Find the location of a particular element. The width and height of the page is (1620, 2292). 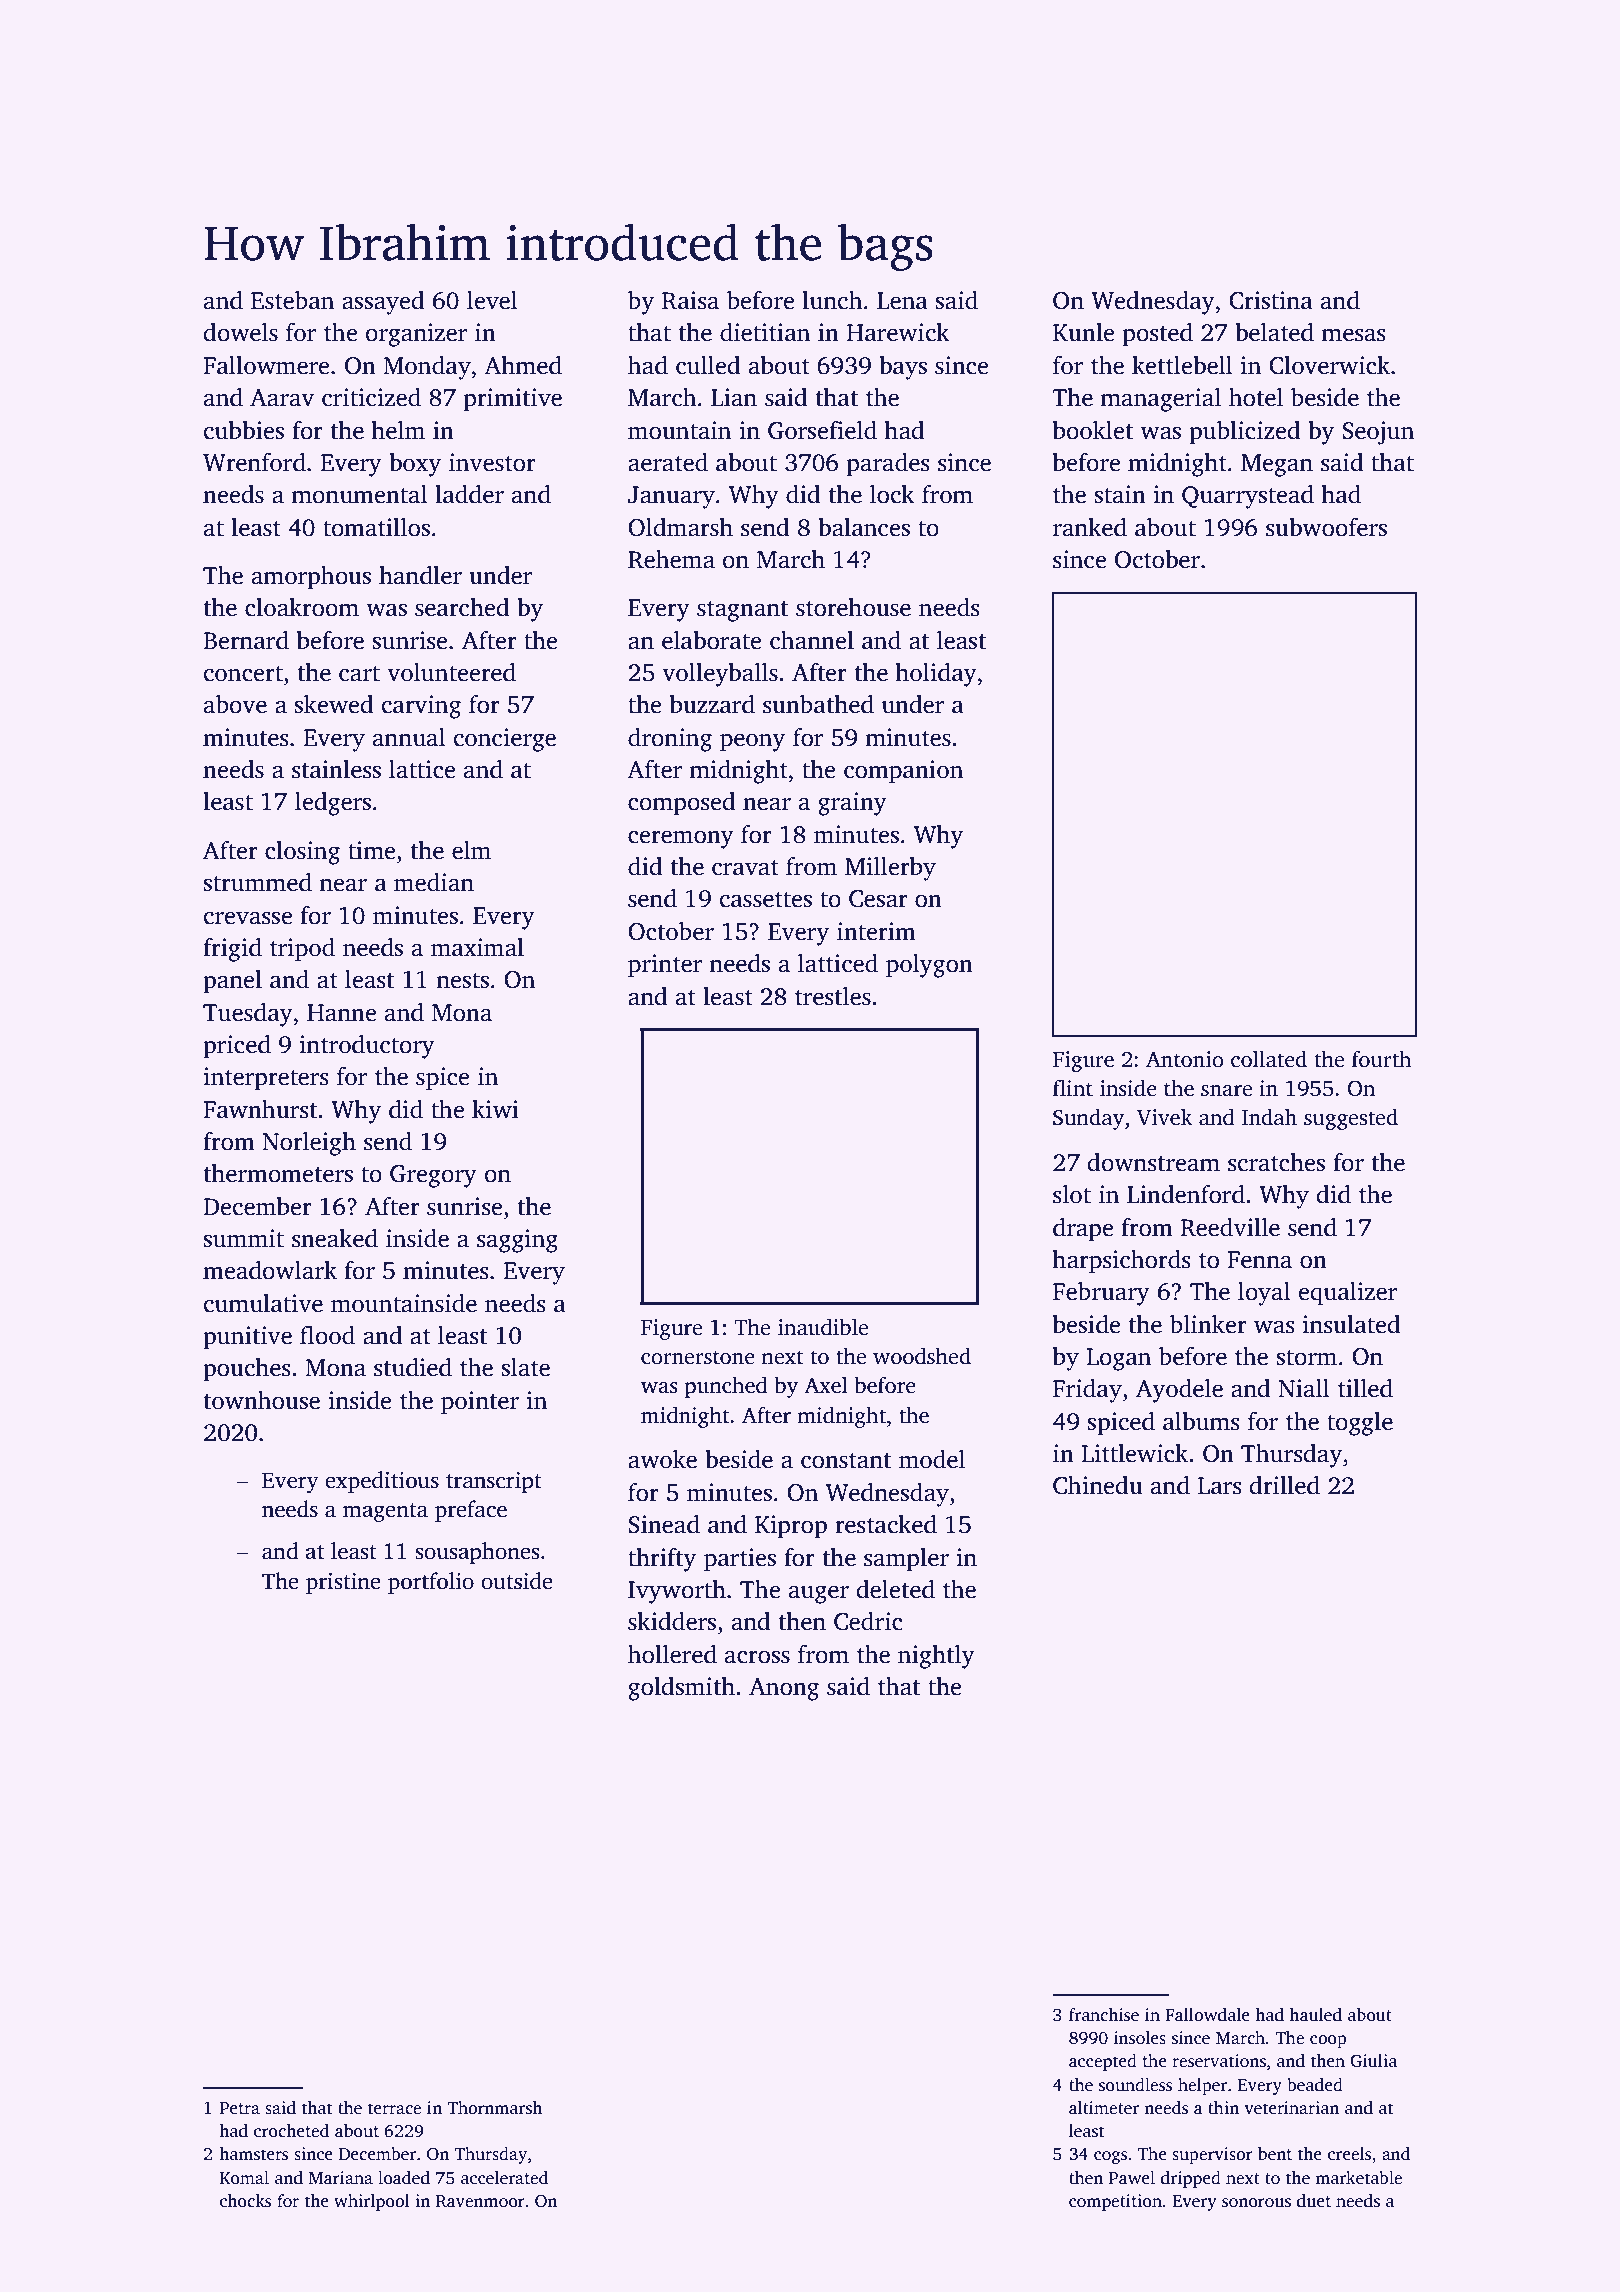

January is located at coordinates (671, 497).
